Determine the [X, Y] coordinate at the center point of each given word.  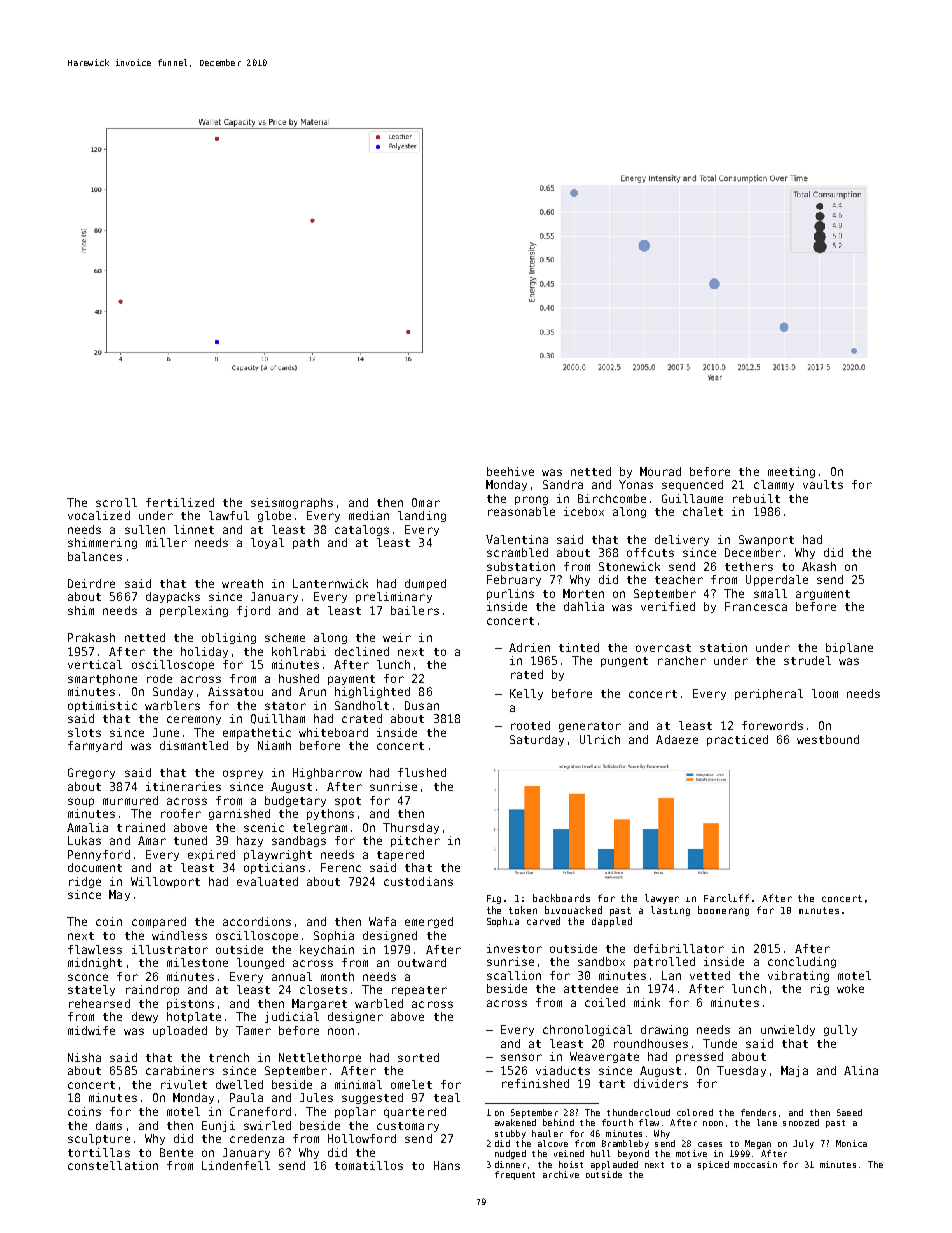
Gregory [91, 773]
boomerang [723, 911]
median [369, 515]
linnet [194, 529]
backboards [561, 898]
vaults [823, 484]
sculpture [99, 1139]
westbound [828, 739]
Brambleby [625, 1144]
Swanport [766, 540]
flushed [422, 772]
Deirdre [91, 583]
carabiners [180, 1070]
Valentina [517, 539]
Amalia [87, 827]
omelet [411, 1084]
